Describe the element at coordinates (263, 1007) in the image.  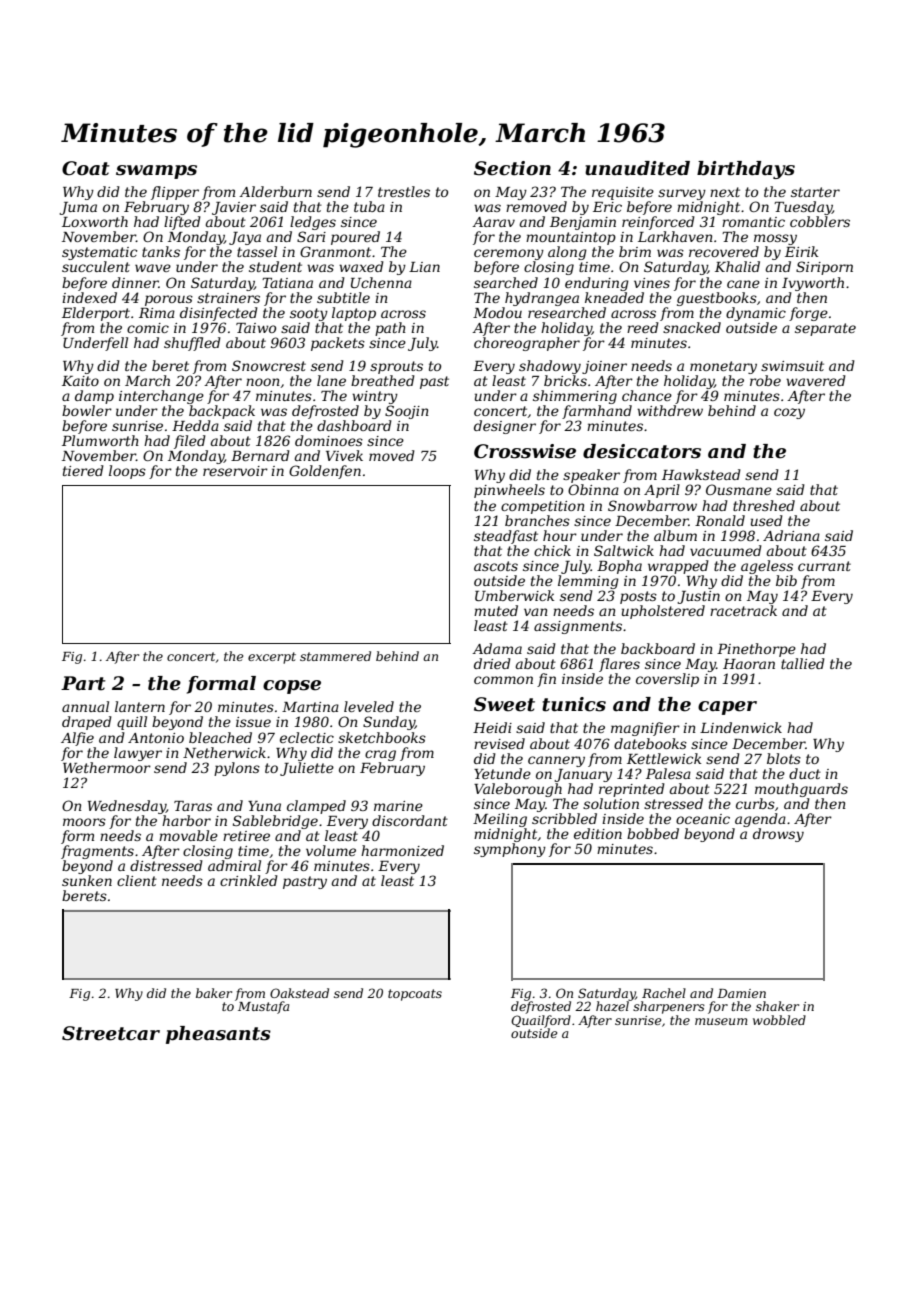
I see `Mustafa` at that location.
